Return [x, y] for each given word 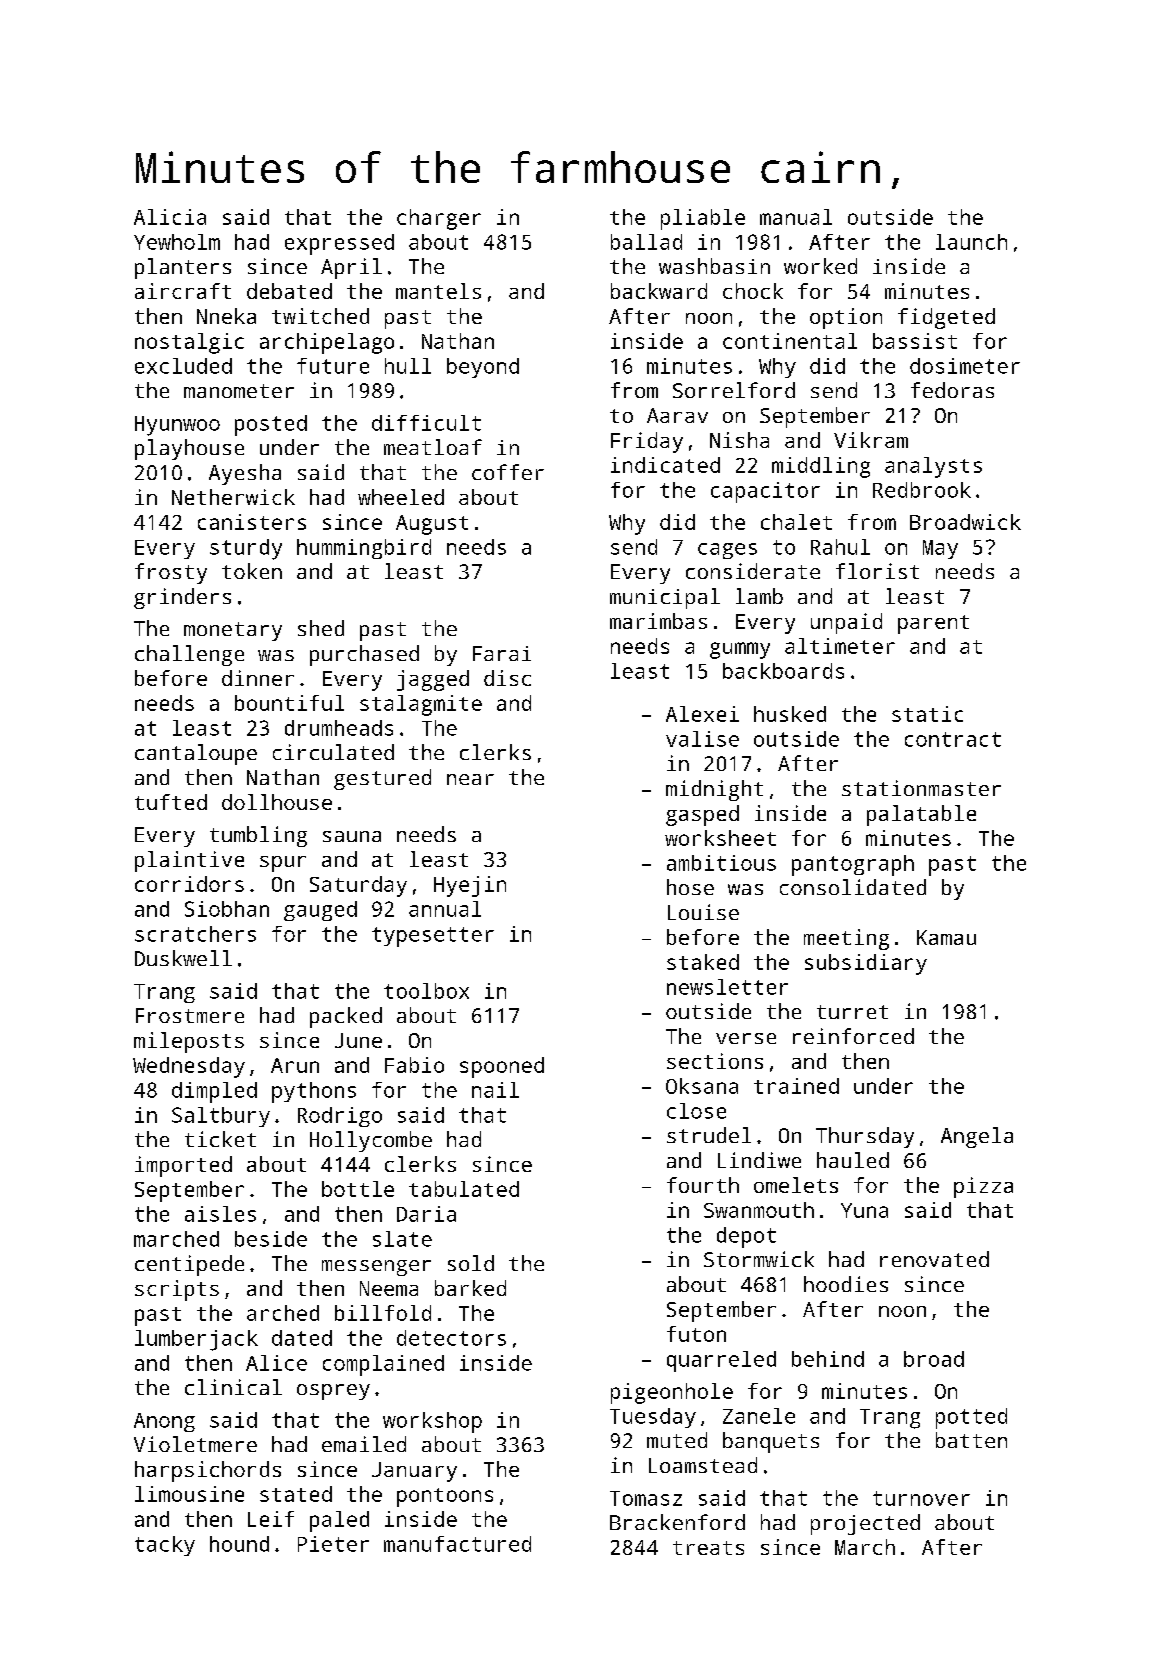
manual [796, 217]
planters [183, 268]
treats [708, 1548]
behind [828, 1359]
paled [339, 1521]
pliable [703, 219]
